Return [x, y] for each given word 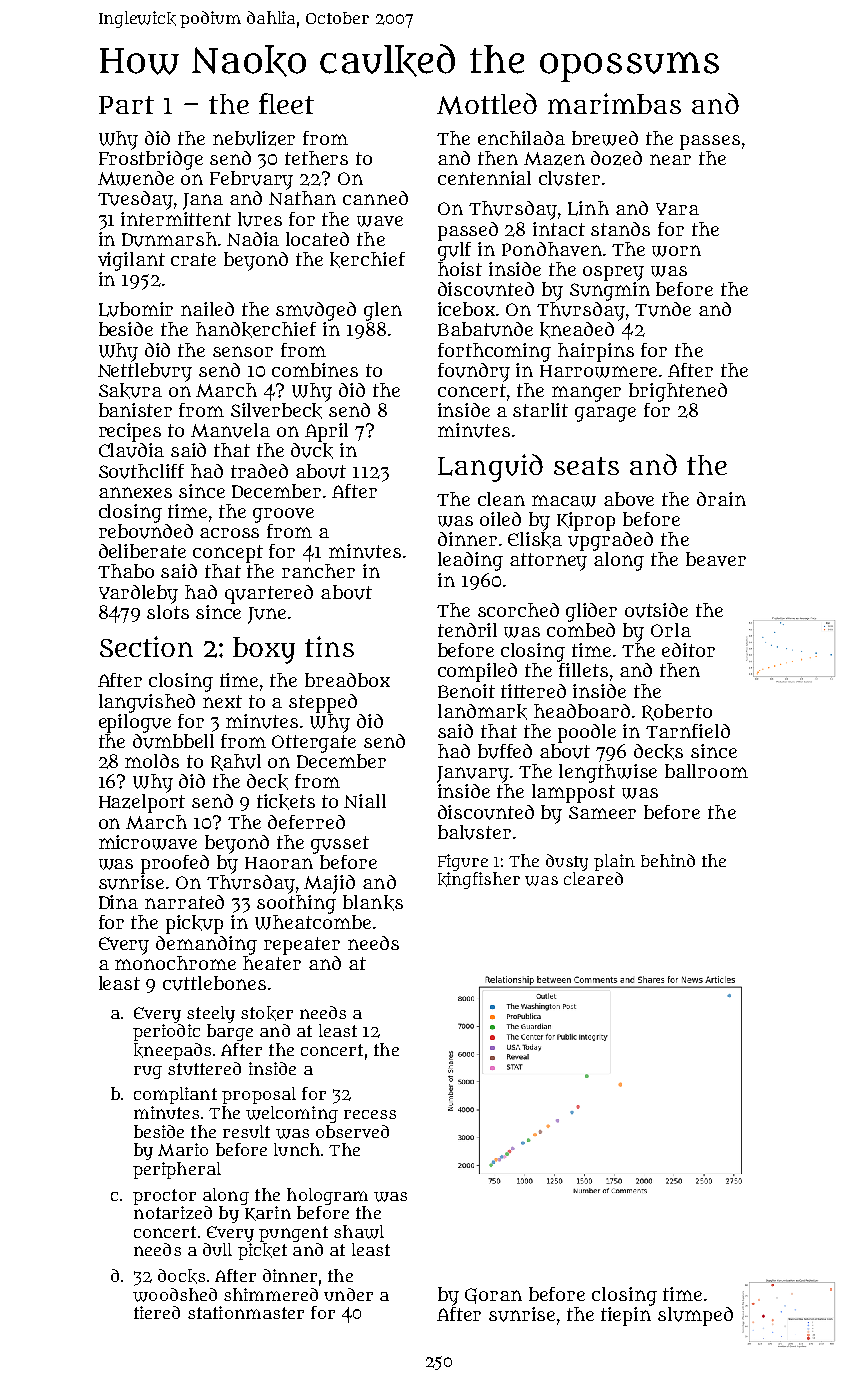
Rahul [236, 762]
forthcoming [494, 352]
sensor [243, 351]
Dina [118, 902]
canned [375, 198]
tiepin [626, 1316]
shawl [359, 1232]
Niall [365, 801]
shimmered [271, 1294]
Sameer [602, 812]
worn [676, 251]
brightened [678, 392]
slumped [695, 1316]
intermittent [176, 219]
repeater [302, 946]
